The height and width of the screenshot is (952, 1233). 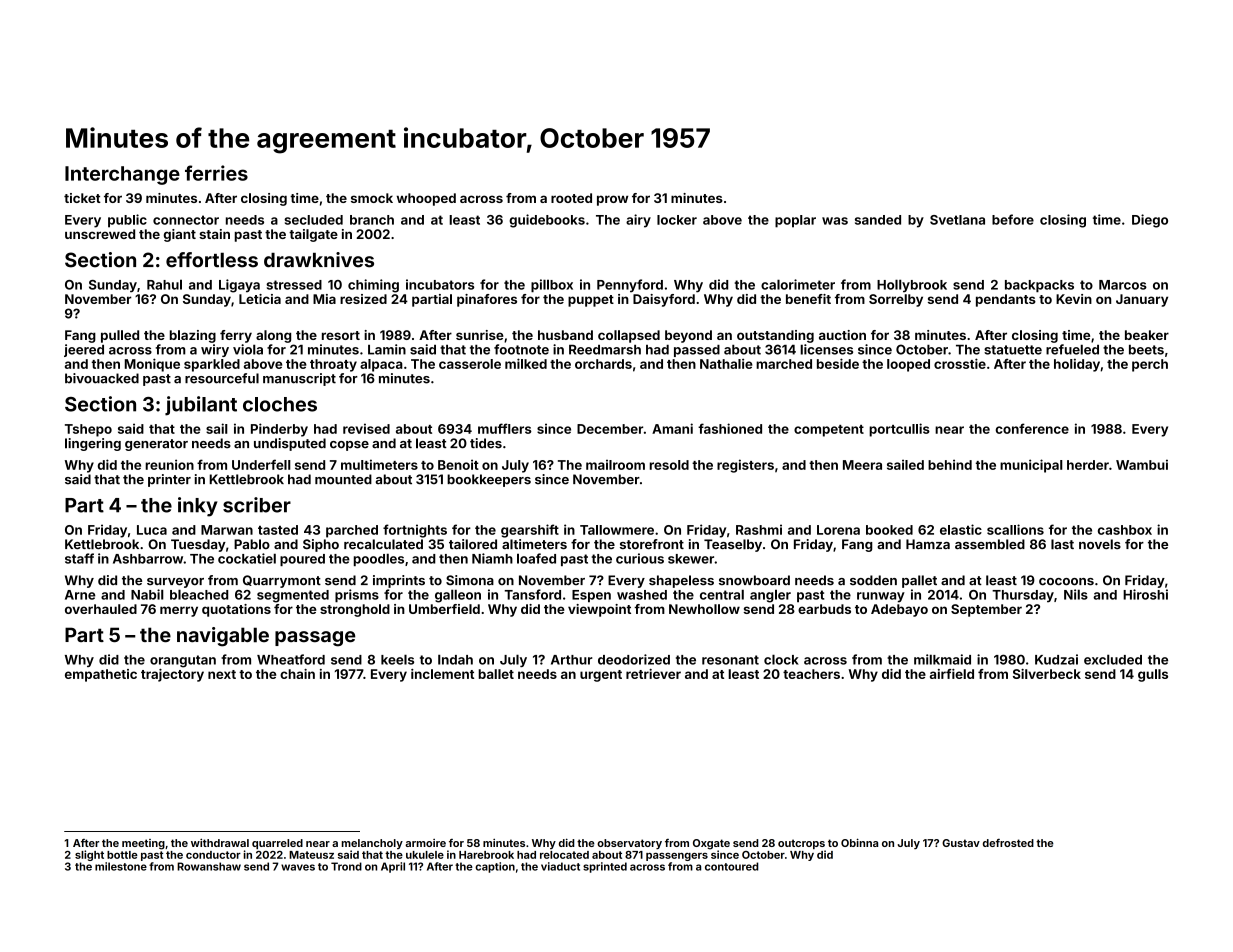 What do you see at coordinates (121, 866) in the screenshot?
I see `milestone` at bounding box center [121, 866].
